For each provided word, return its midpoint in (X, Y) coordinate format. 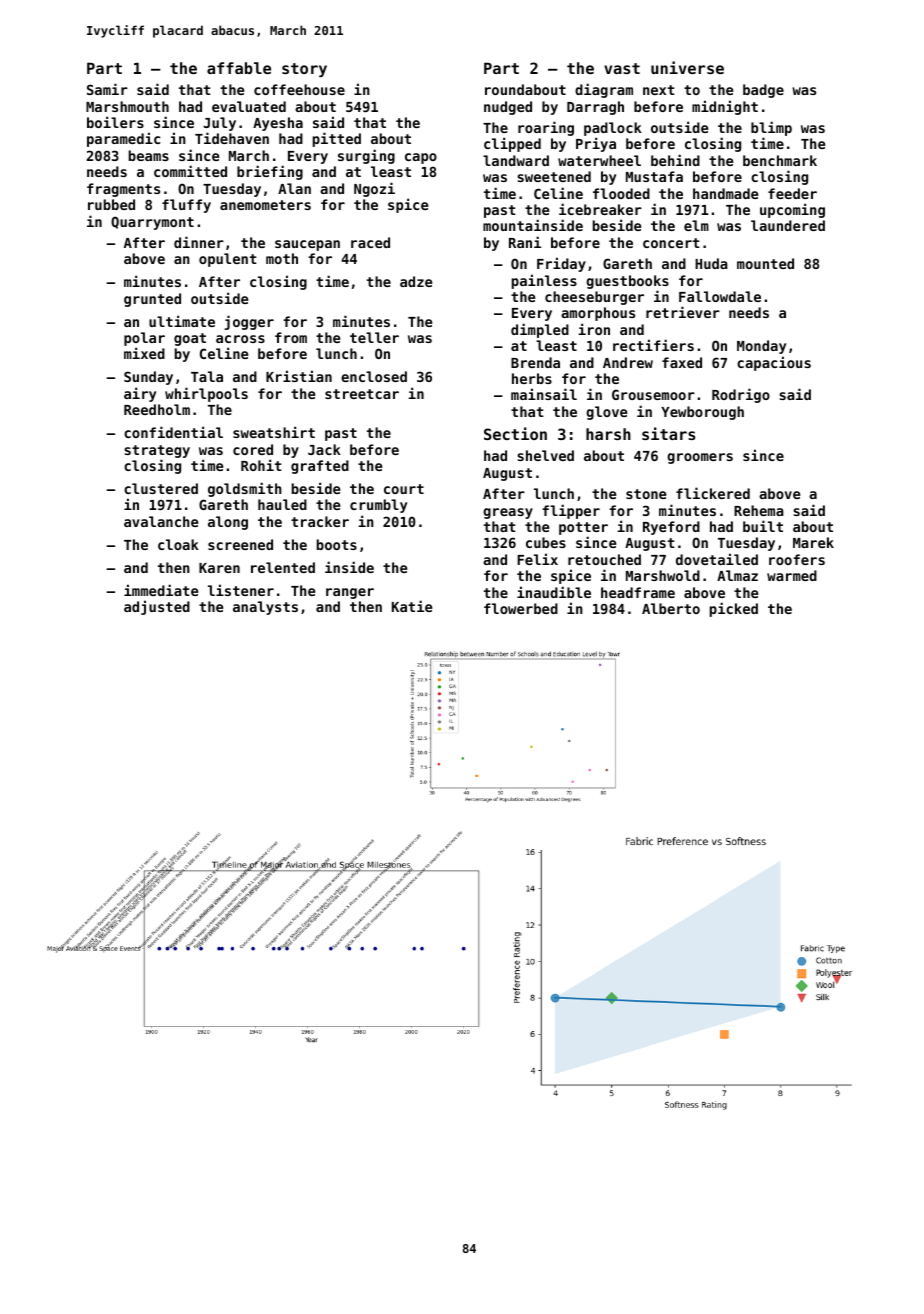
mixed (144, 353)
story (304, 70)
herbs (532, 378)
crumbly (378, 506)
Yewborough (702, 413)
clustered (161, 488)
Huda (711, 263)
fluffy (186, 206)
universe (687, 67)
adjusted (157, 607)
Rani (525, 242)
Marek (813, 542)
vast (622, 68)
